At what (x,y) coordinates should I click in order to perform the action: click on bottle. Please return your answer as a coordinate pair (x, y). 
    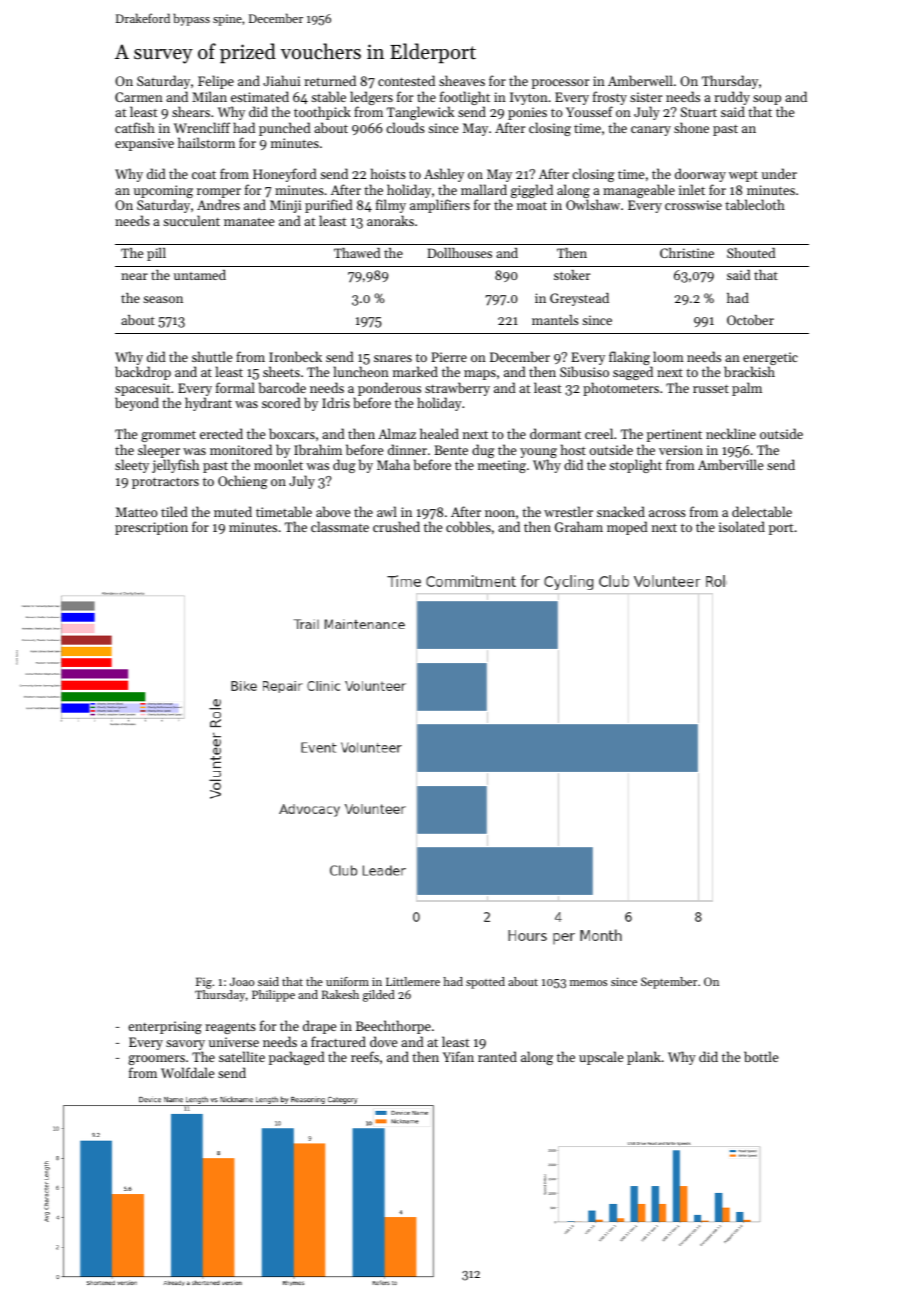
    Looking at the image, I should click on (761, 1056).
